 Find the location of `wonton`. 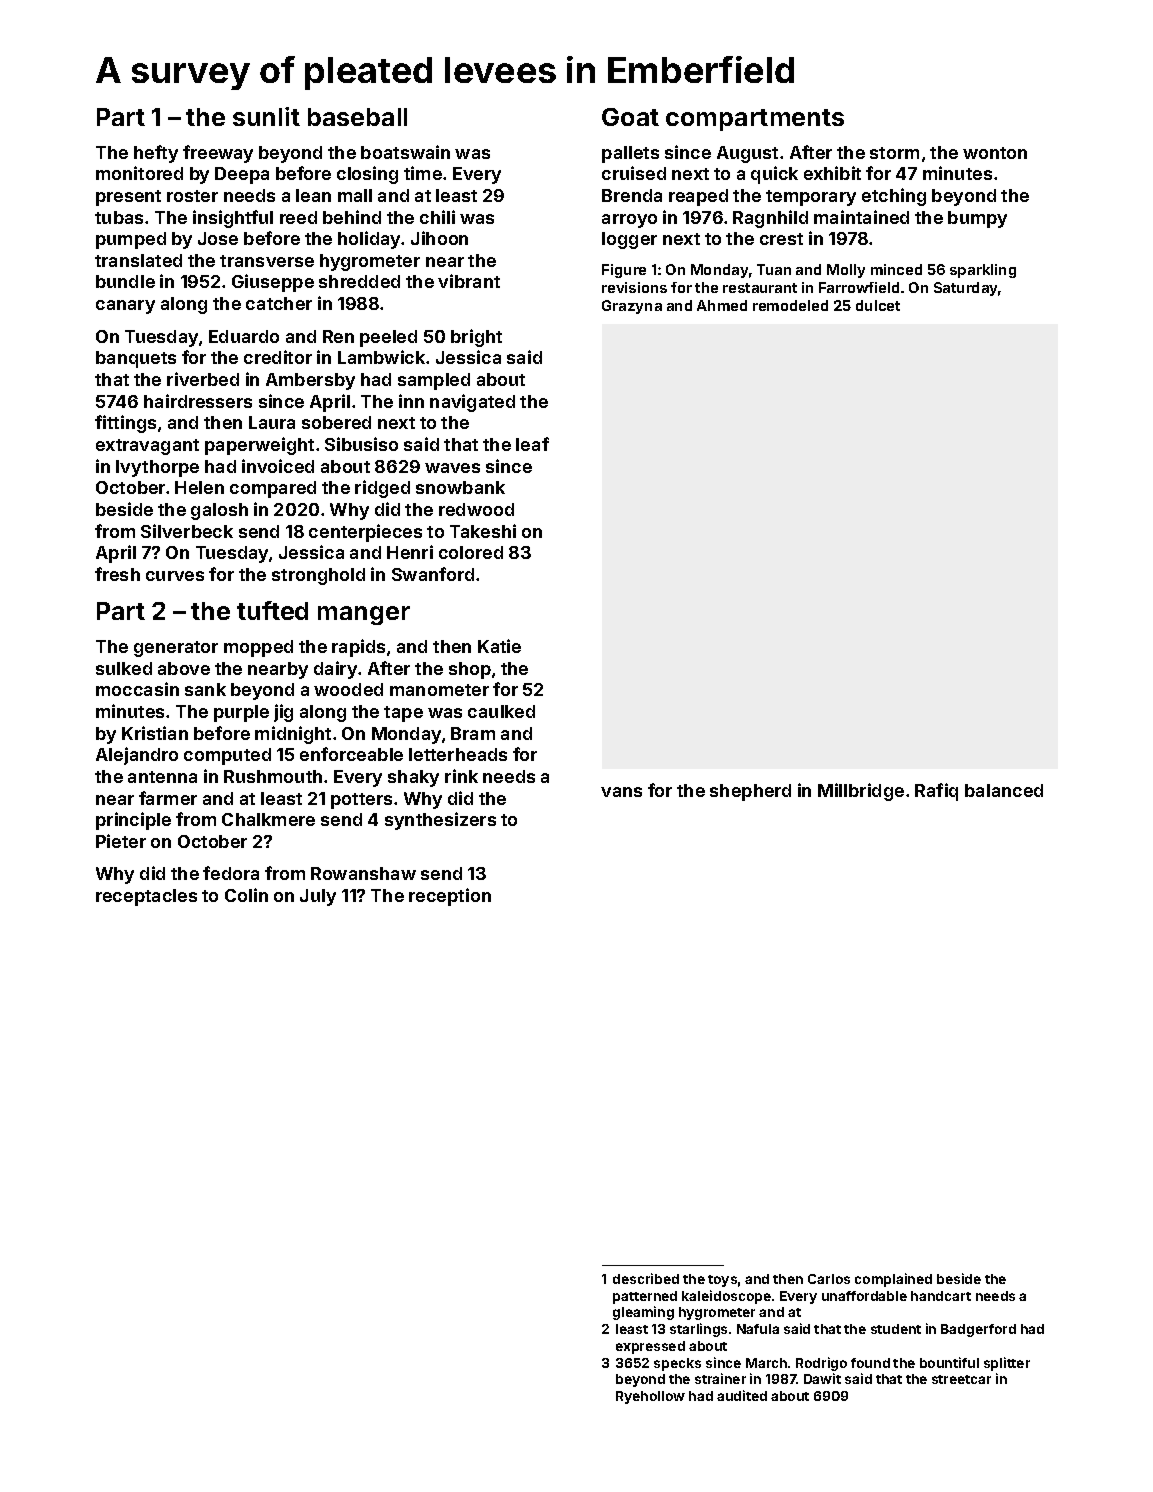

wonton is located at coordinates (995, 153).
